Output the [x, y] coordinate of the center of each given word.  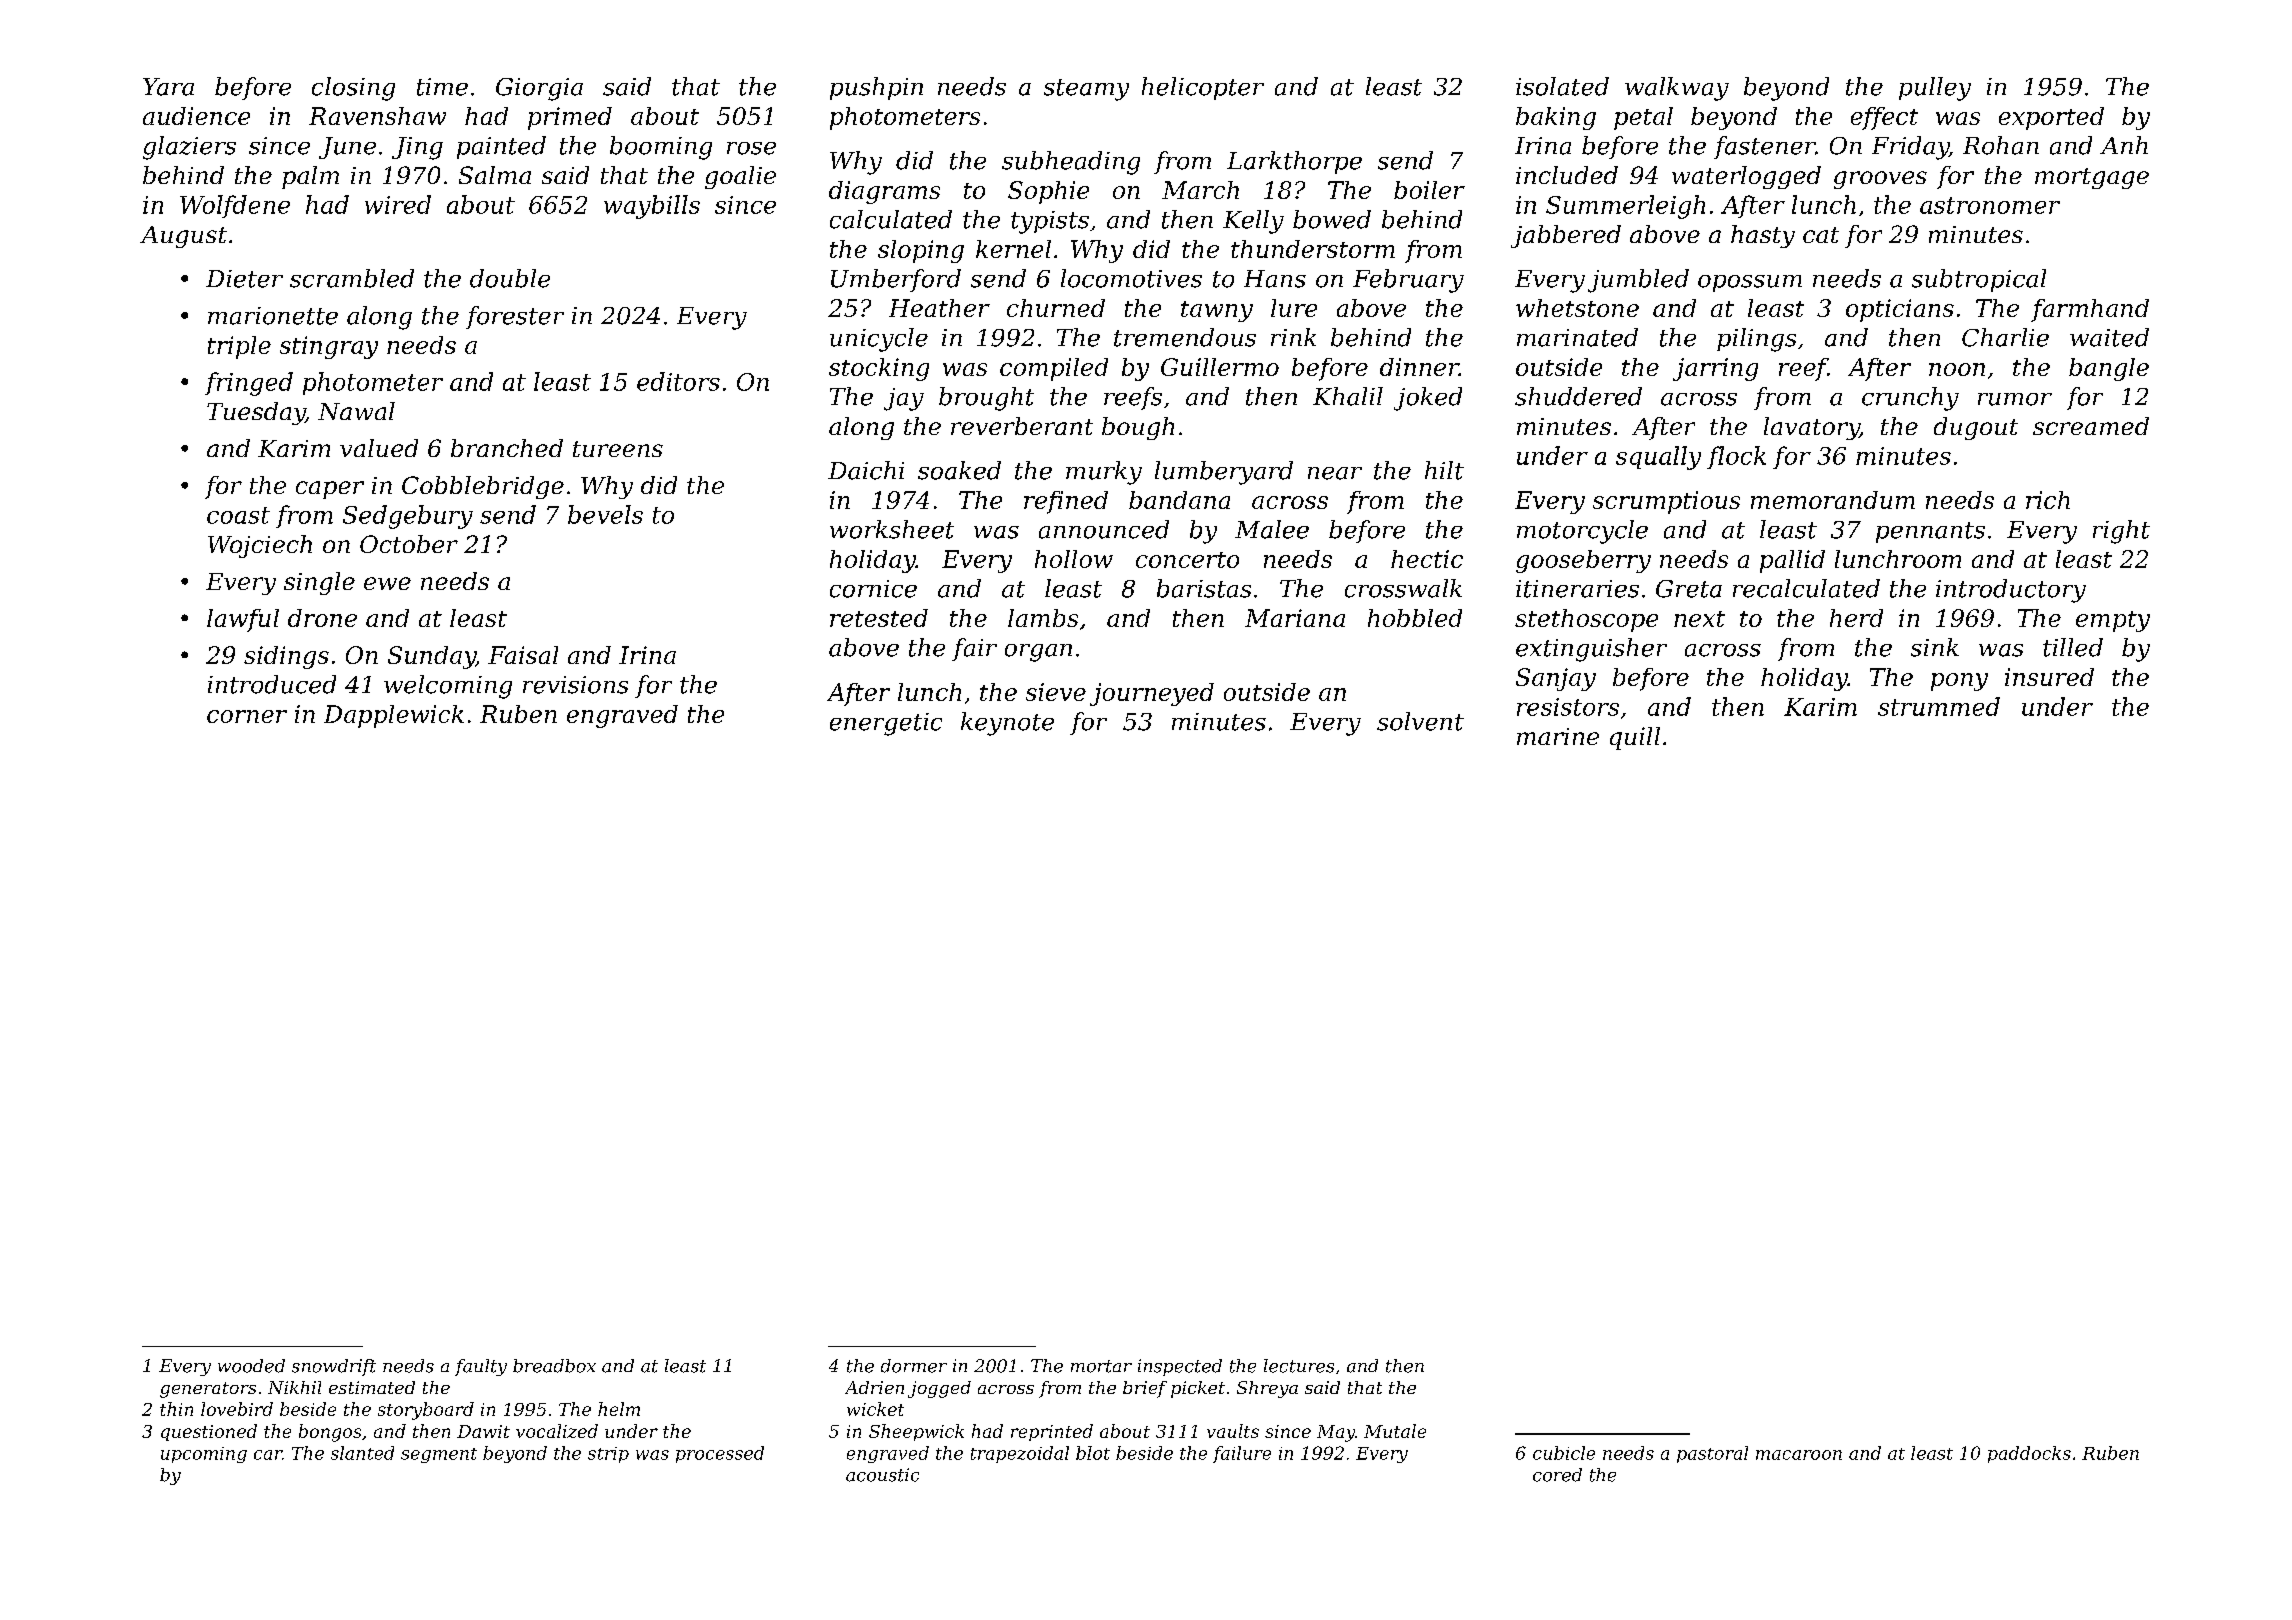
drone [322, 618]
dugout [1976, 428]
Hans [1275, 279]
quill [1635, 738]
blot [1093, 1453]
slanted [362, 1453]
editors [678, 381]
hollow [1074, 559]
